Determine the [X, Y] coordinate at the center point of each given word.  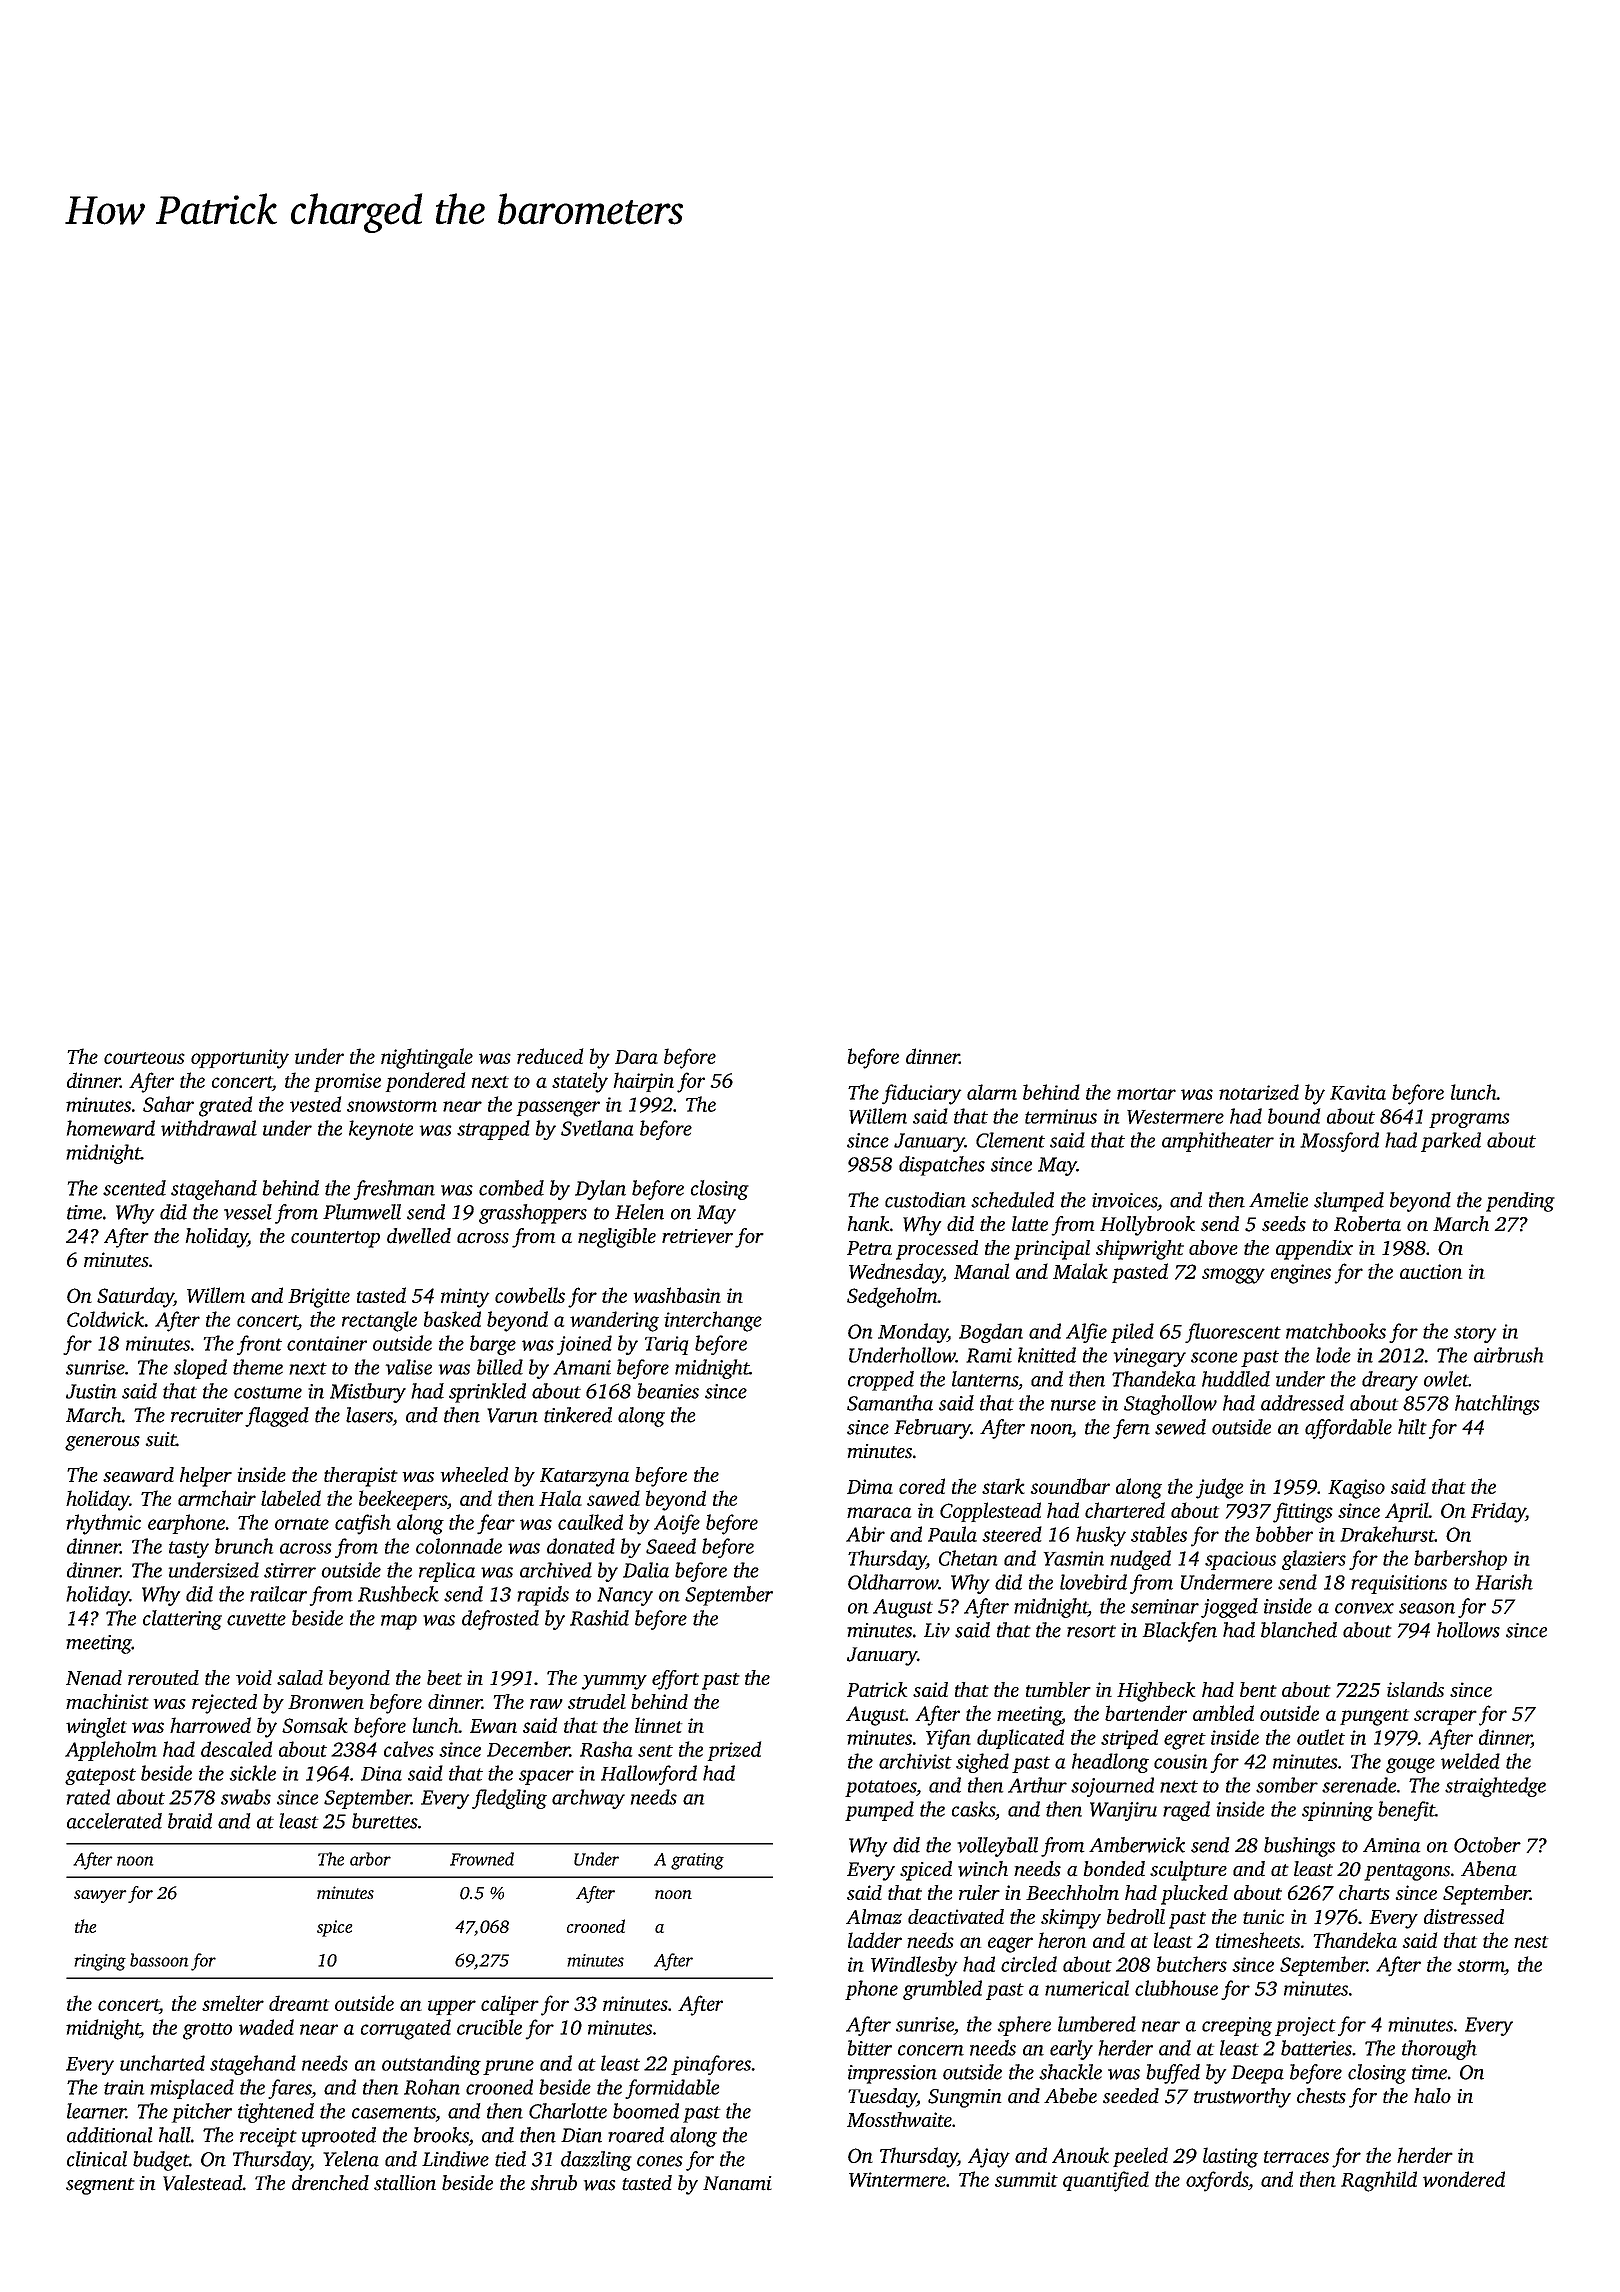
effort [675, 1680]
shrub [554, 2183]
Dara [636, 1057]
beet [444, 1677]
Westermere [1175, 1117]
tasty [189, 1549]
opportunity [240, 1059]
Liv [937, 1630]
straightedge [1495, 1787]
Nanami [737, 2183]
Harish [1504, 1582]
